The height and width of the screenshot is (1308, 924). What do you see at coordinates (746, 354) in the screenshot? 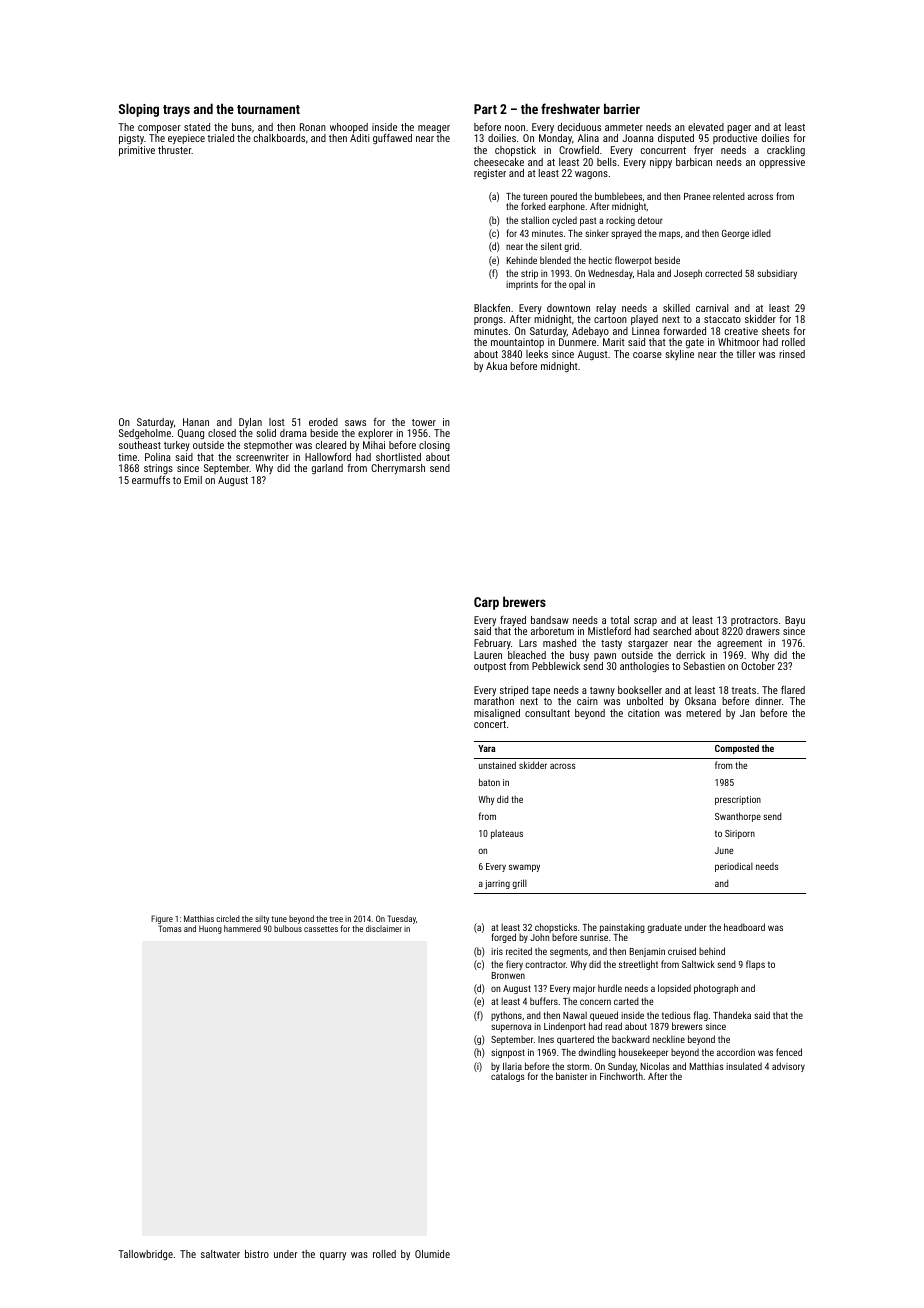
I see `tiller` at bounding box center [746, 354].
